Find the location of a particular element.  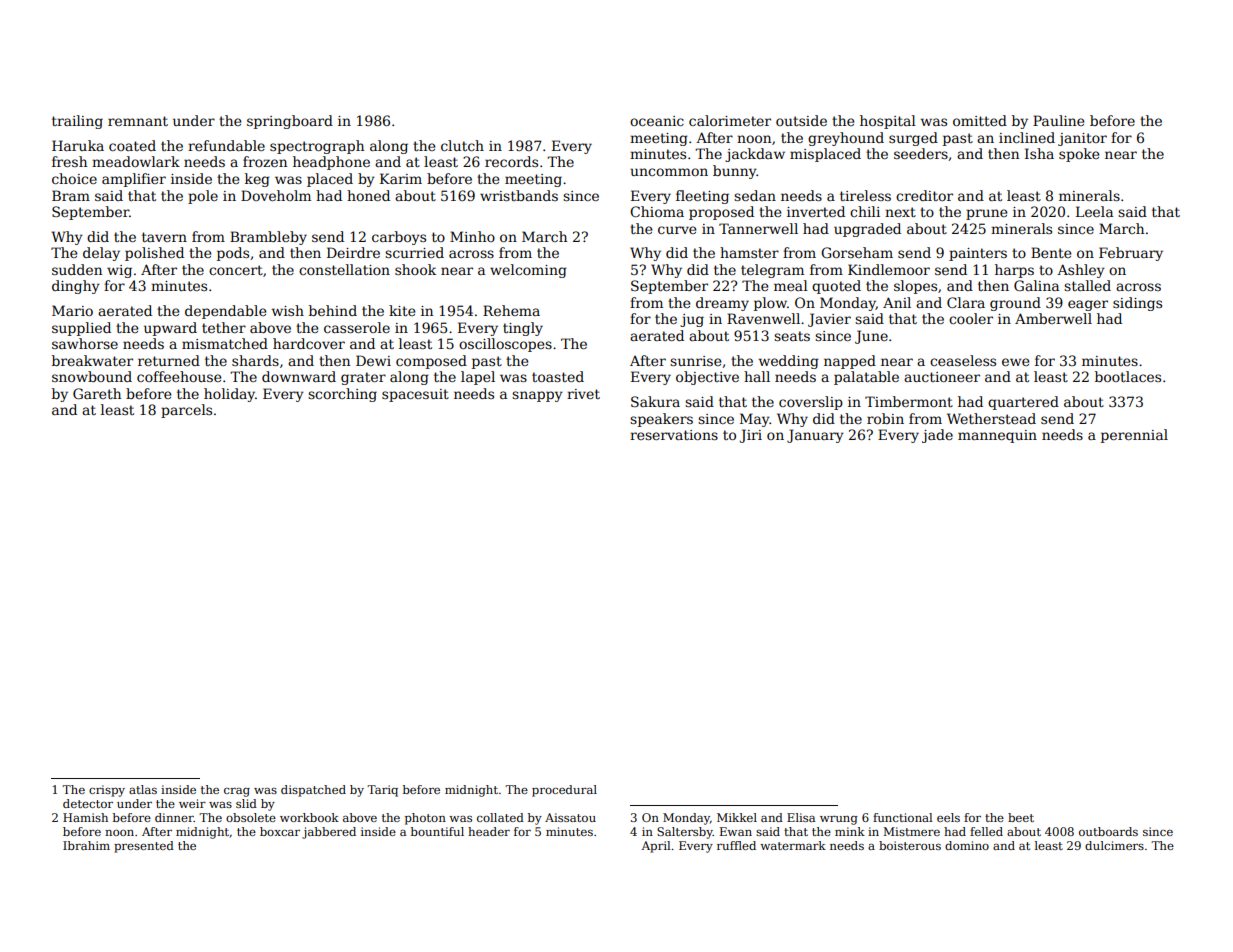

crag is located at coordinates (237, 792).
